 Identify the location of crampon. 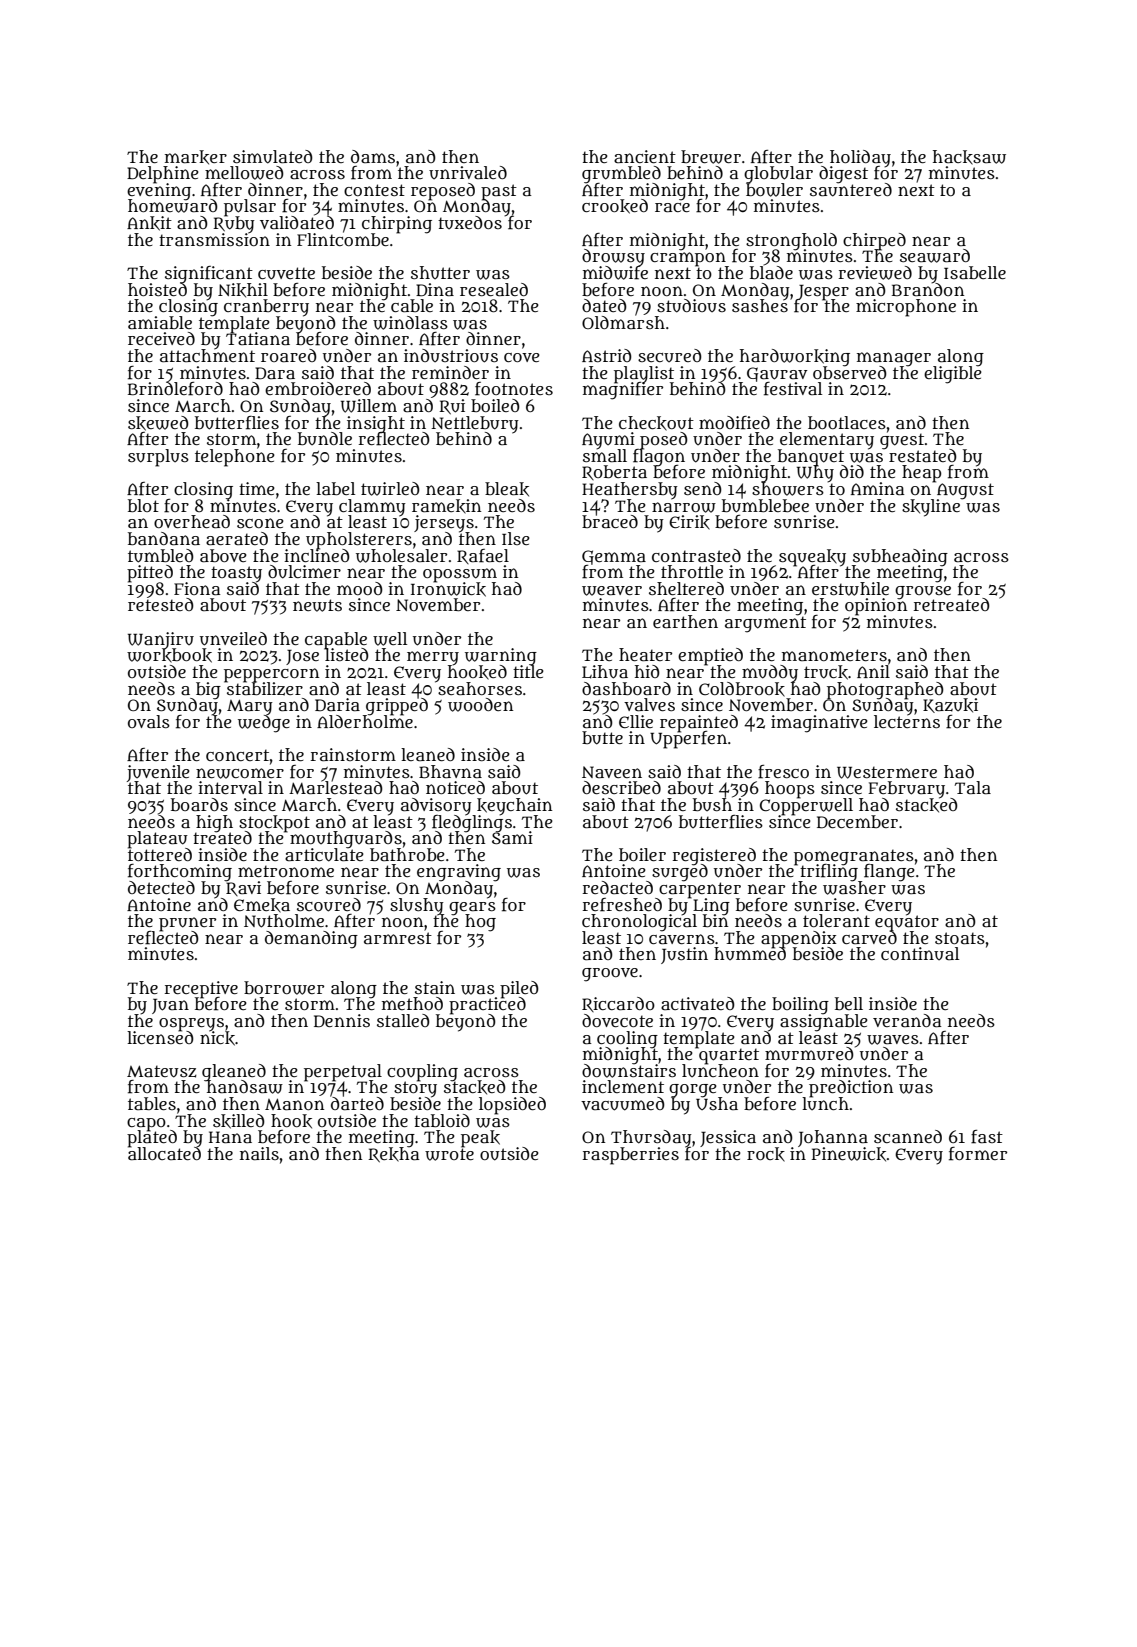
(688, 259).
